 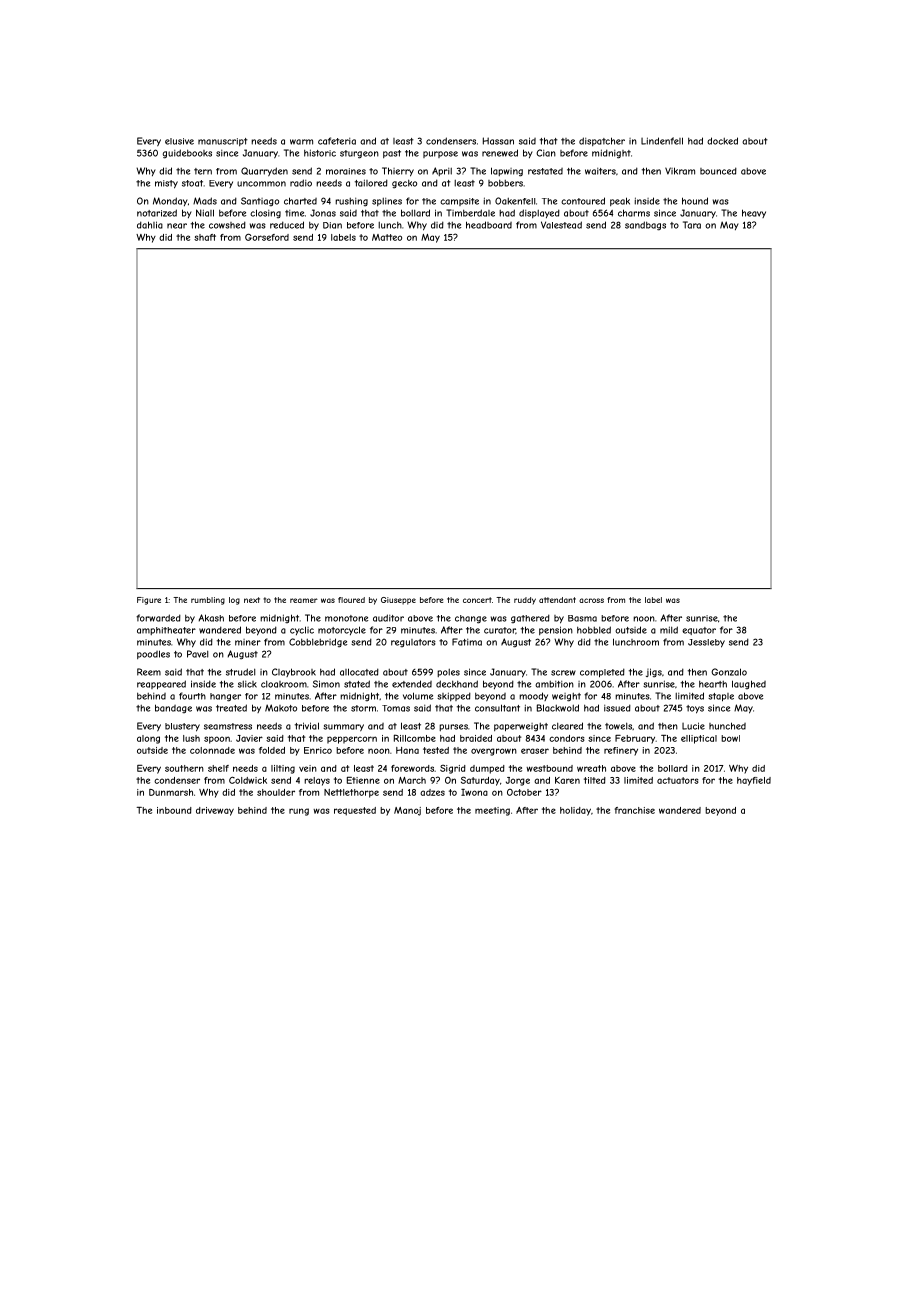 What do you see at coordinates (699, 631) in the page?
I see `equator` at bounding box center [699, 631].
